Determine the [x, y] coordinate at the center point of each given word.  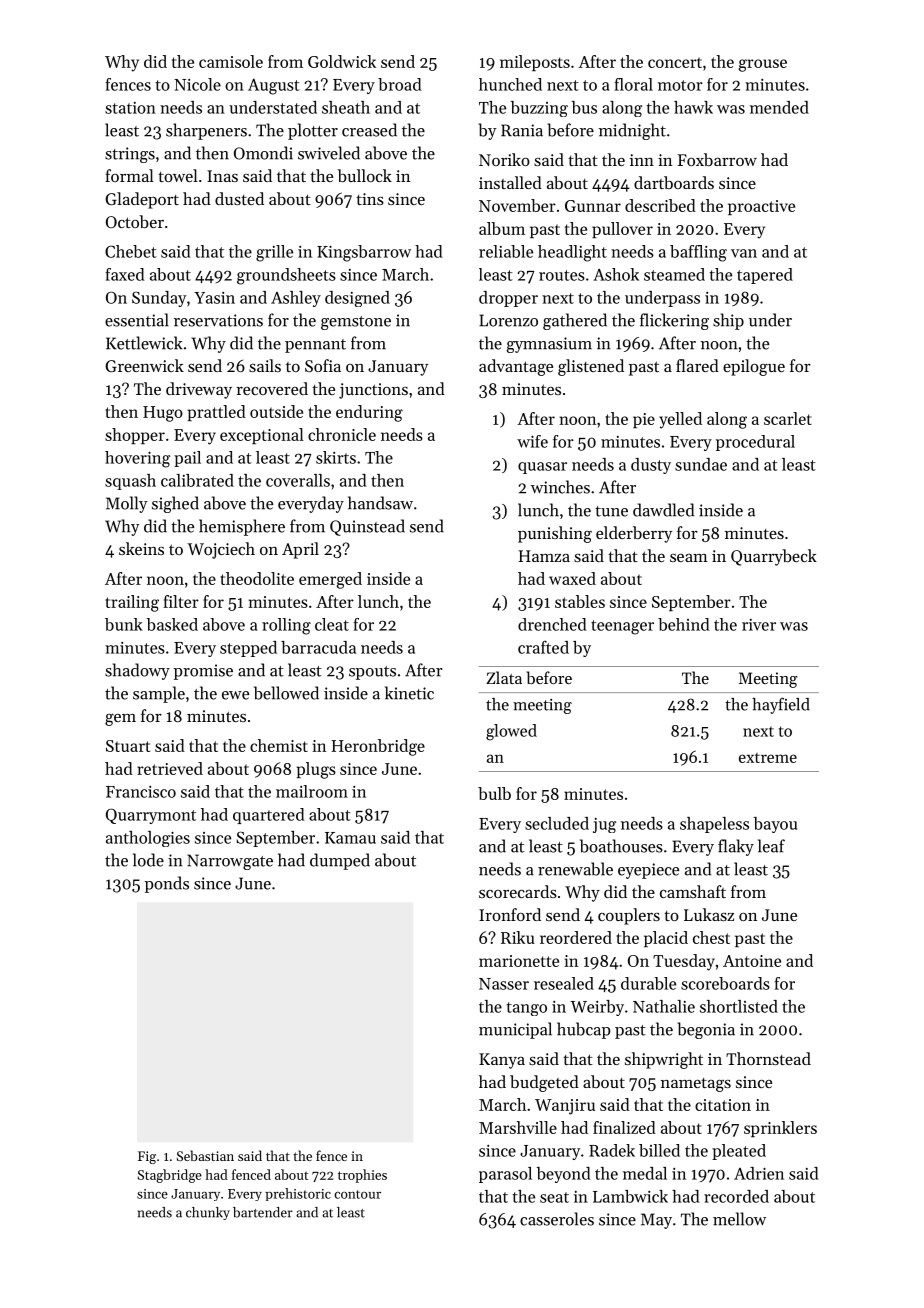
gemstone [356, 323]
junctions [373, 391]
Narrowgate [230, 862]
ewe [235, 695]
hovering [137, 459]
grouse [763, 65]
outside [276, 411]
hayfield [781, 705]
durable [648, 983]
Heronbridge [378, 747]
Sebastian [205, 1155]
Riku [518, 937]
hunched [510, 84]
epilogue [754, 367]
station [130, 108]
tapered [765, 276]
